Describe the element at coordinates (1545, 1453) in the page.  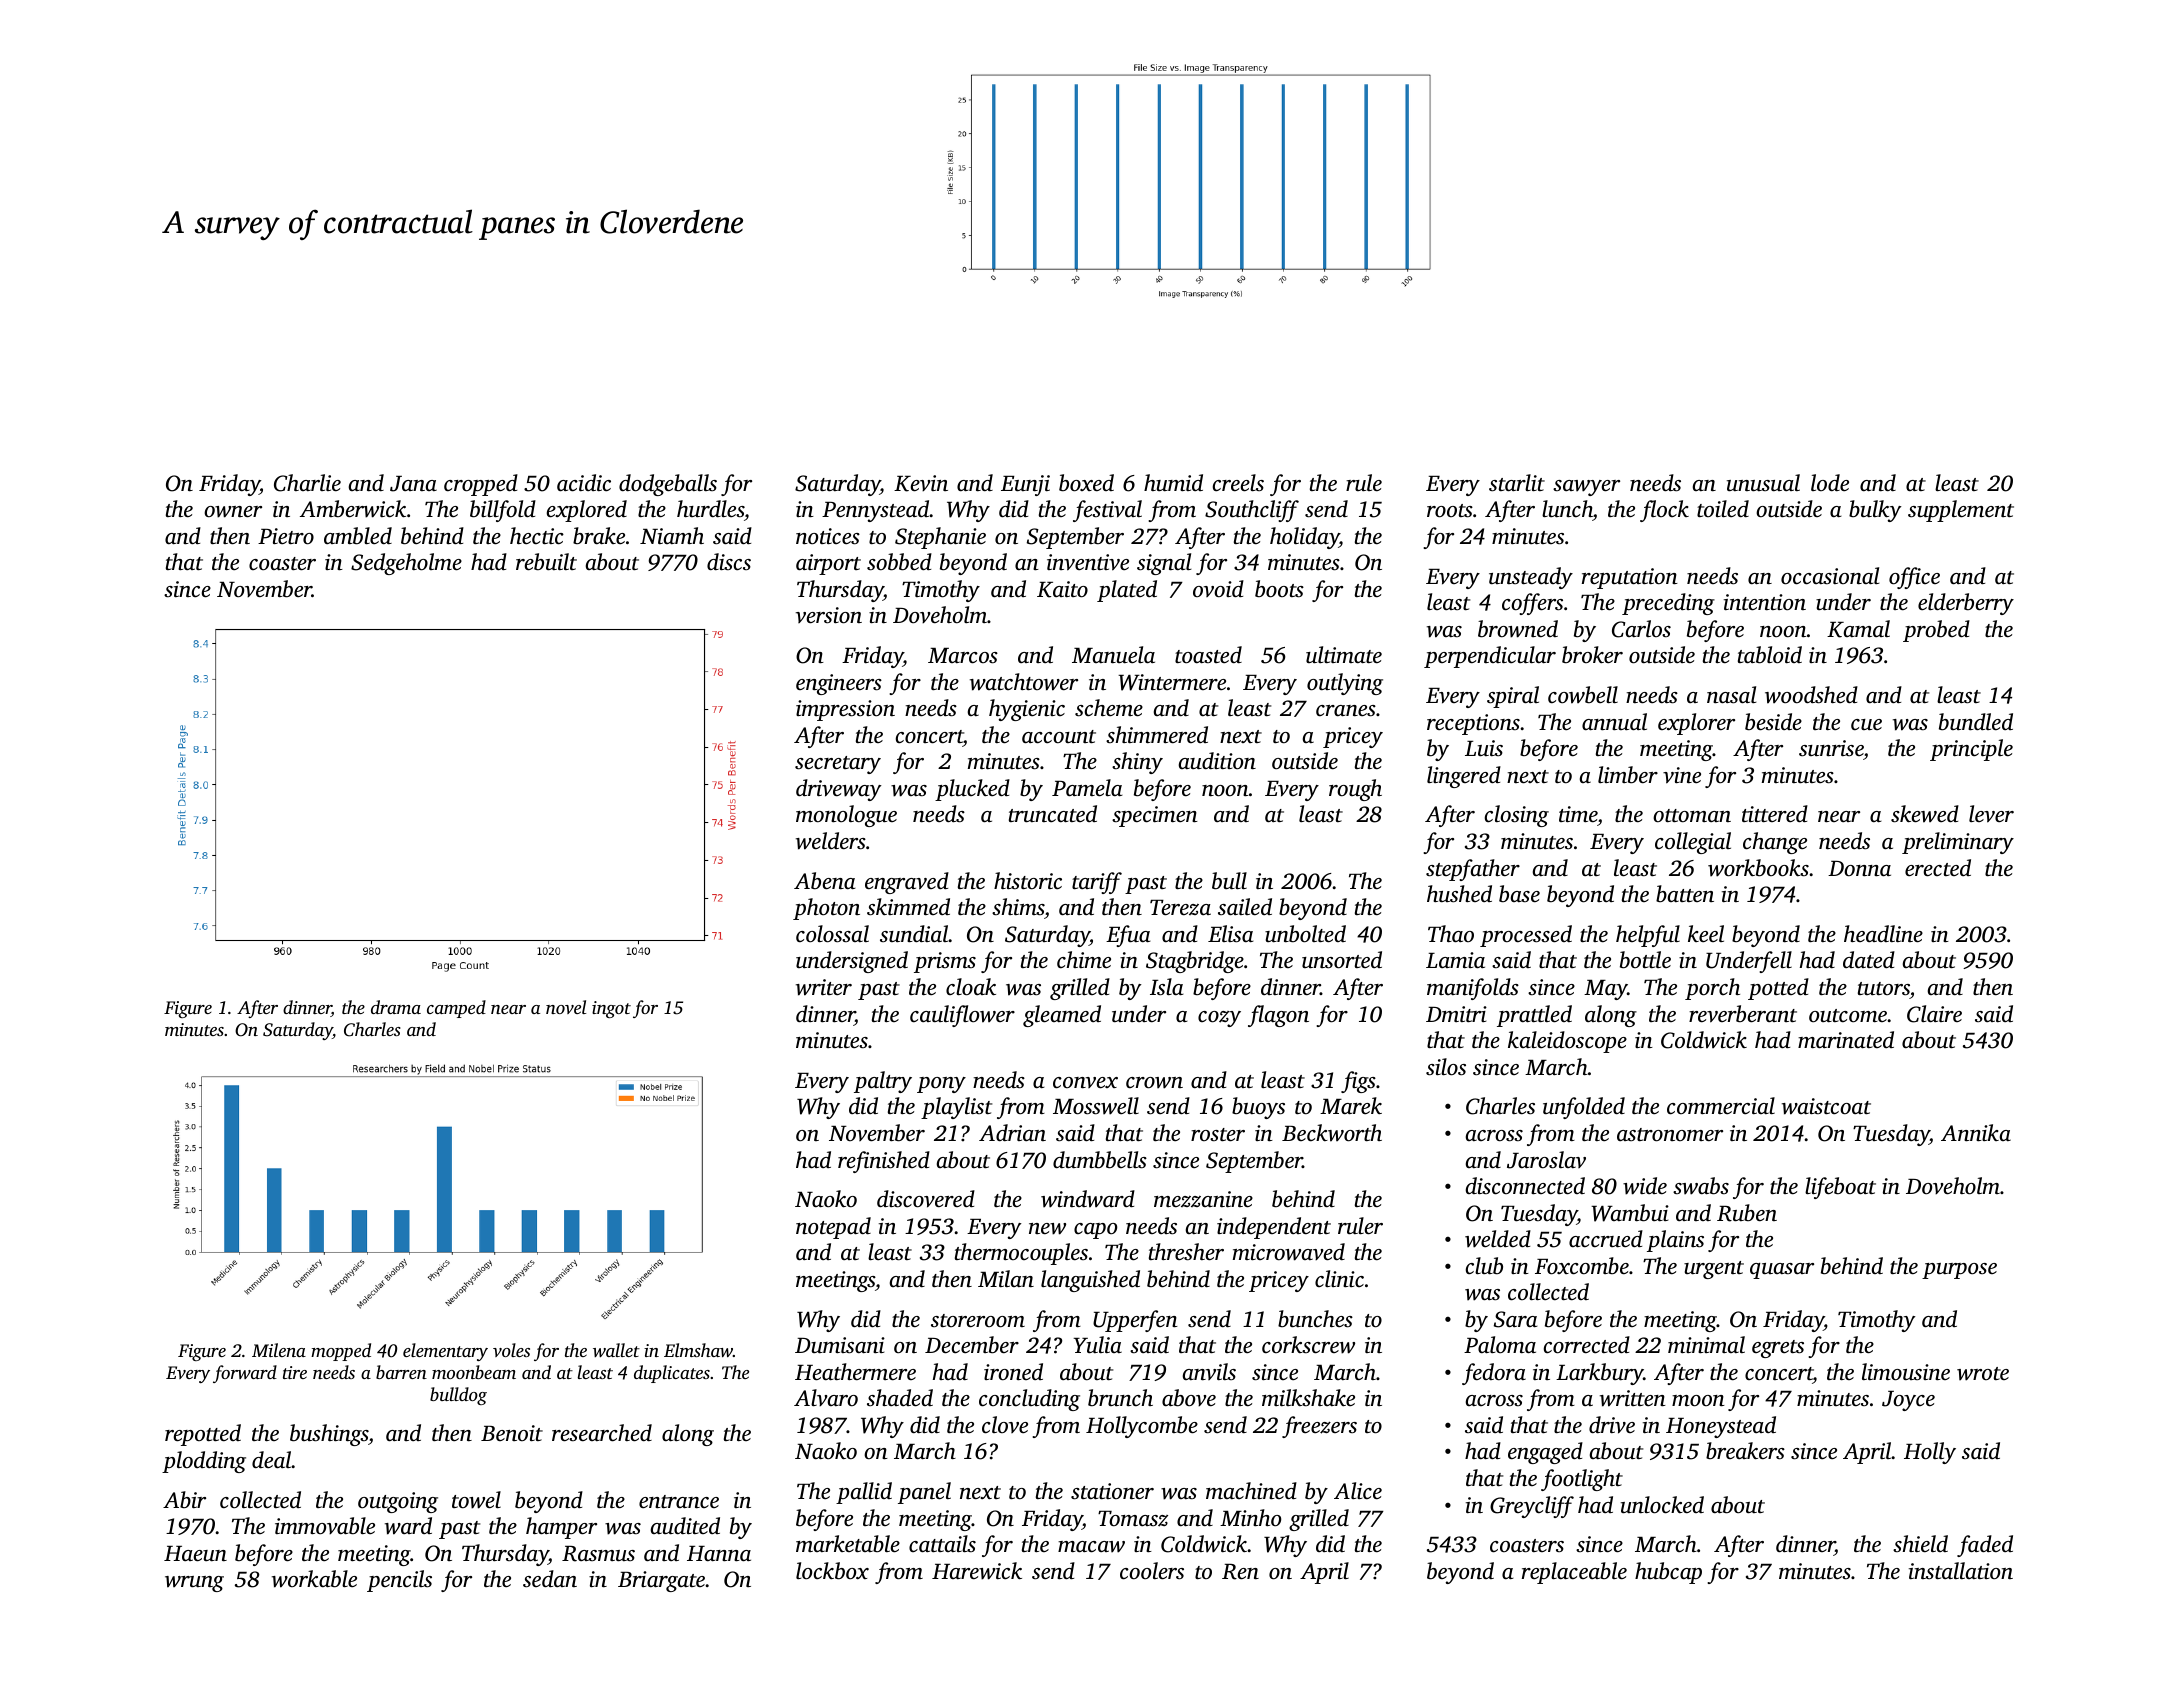
I see `engaged` at that location.
